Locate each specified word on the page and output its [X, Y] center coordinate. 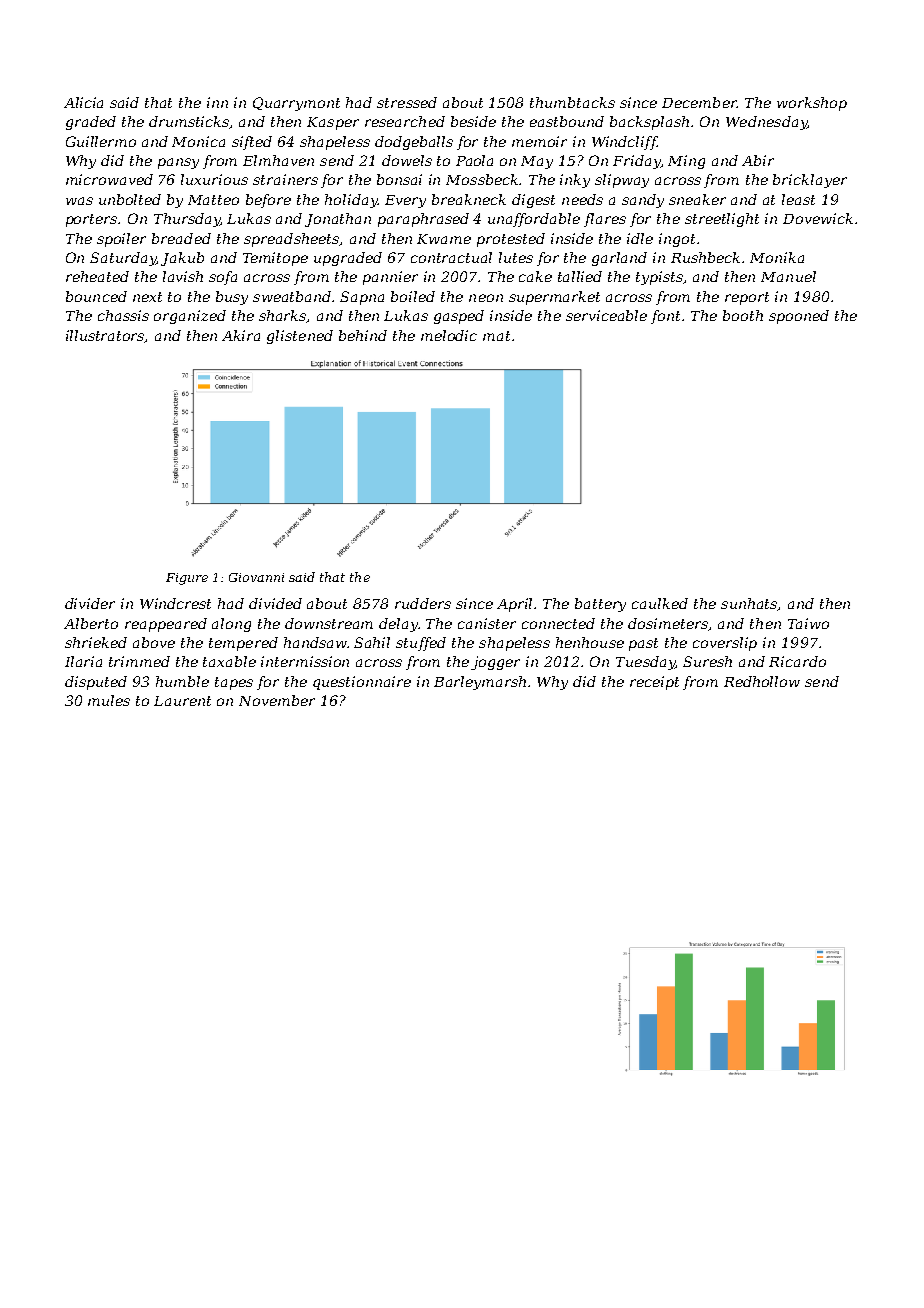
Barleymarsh [480, 683]
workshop [812, 104]
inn [217, 102]
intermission [305, 661]
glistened [300, 337]
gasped [459, 317]
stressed [407, 102]
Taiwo [808, 623]
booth [743, 315]
